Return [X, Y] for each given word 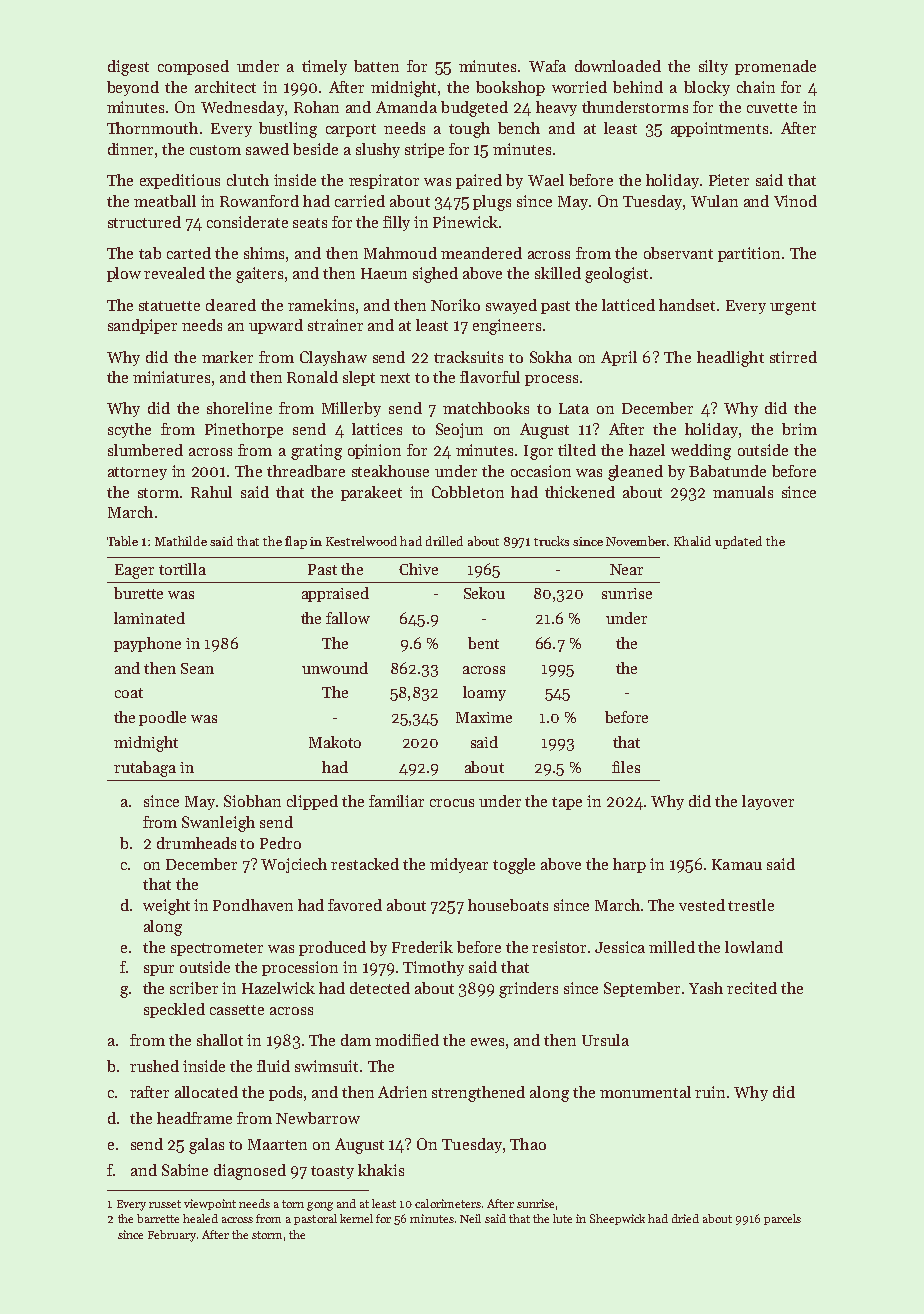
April [619, 358]
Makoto [335, 742]
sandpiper [142, 326]
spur [159, 970]
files [626, 767]
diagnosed [250, 1172]
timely [324, 67]
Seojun [459, 430]
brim [799, 429]
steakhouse [390, 471]
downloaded [618, 66]
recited [752, 988]
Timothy [433, 968]
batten [376, 66]
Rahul [211, 492]
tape [567, 803]
